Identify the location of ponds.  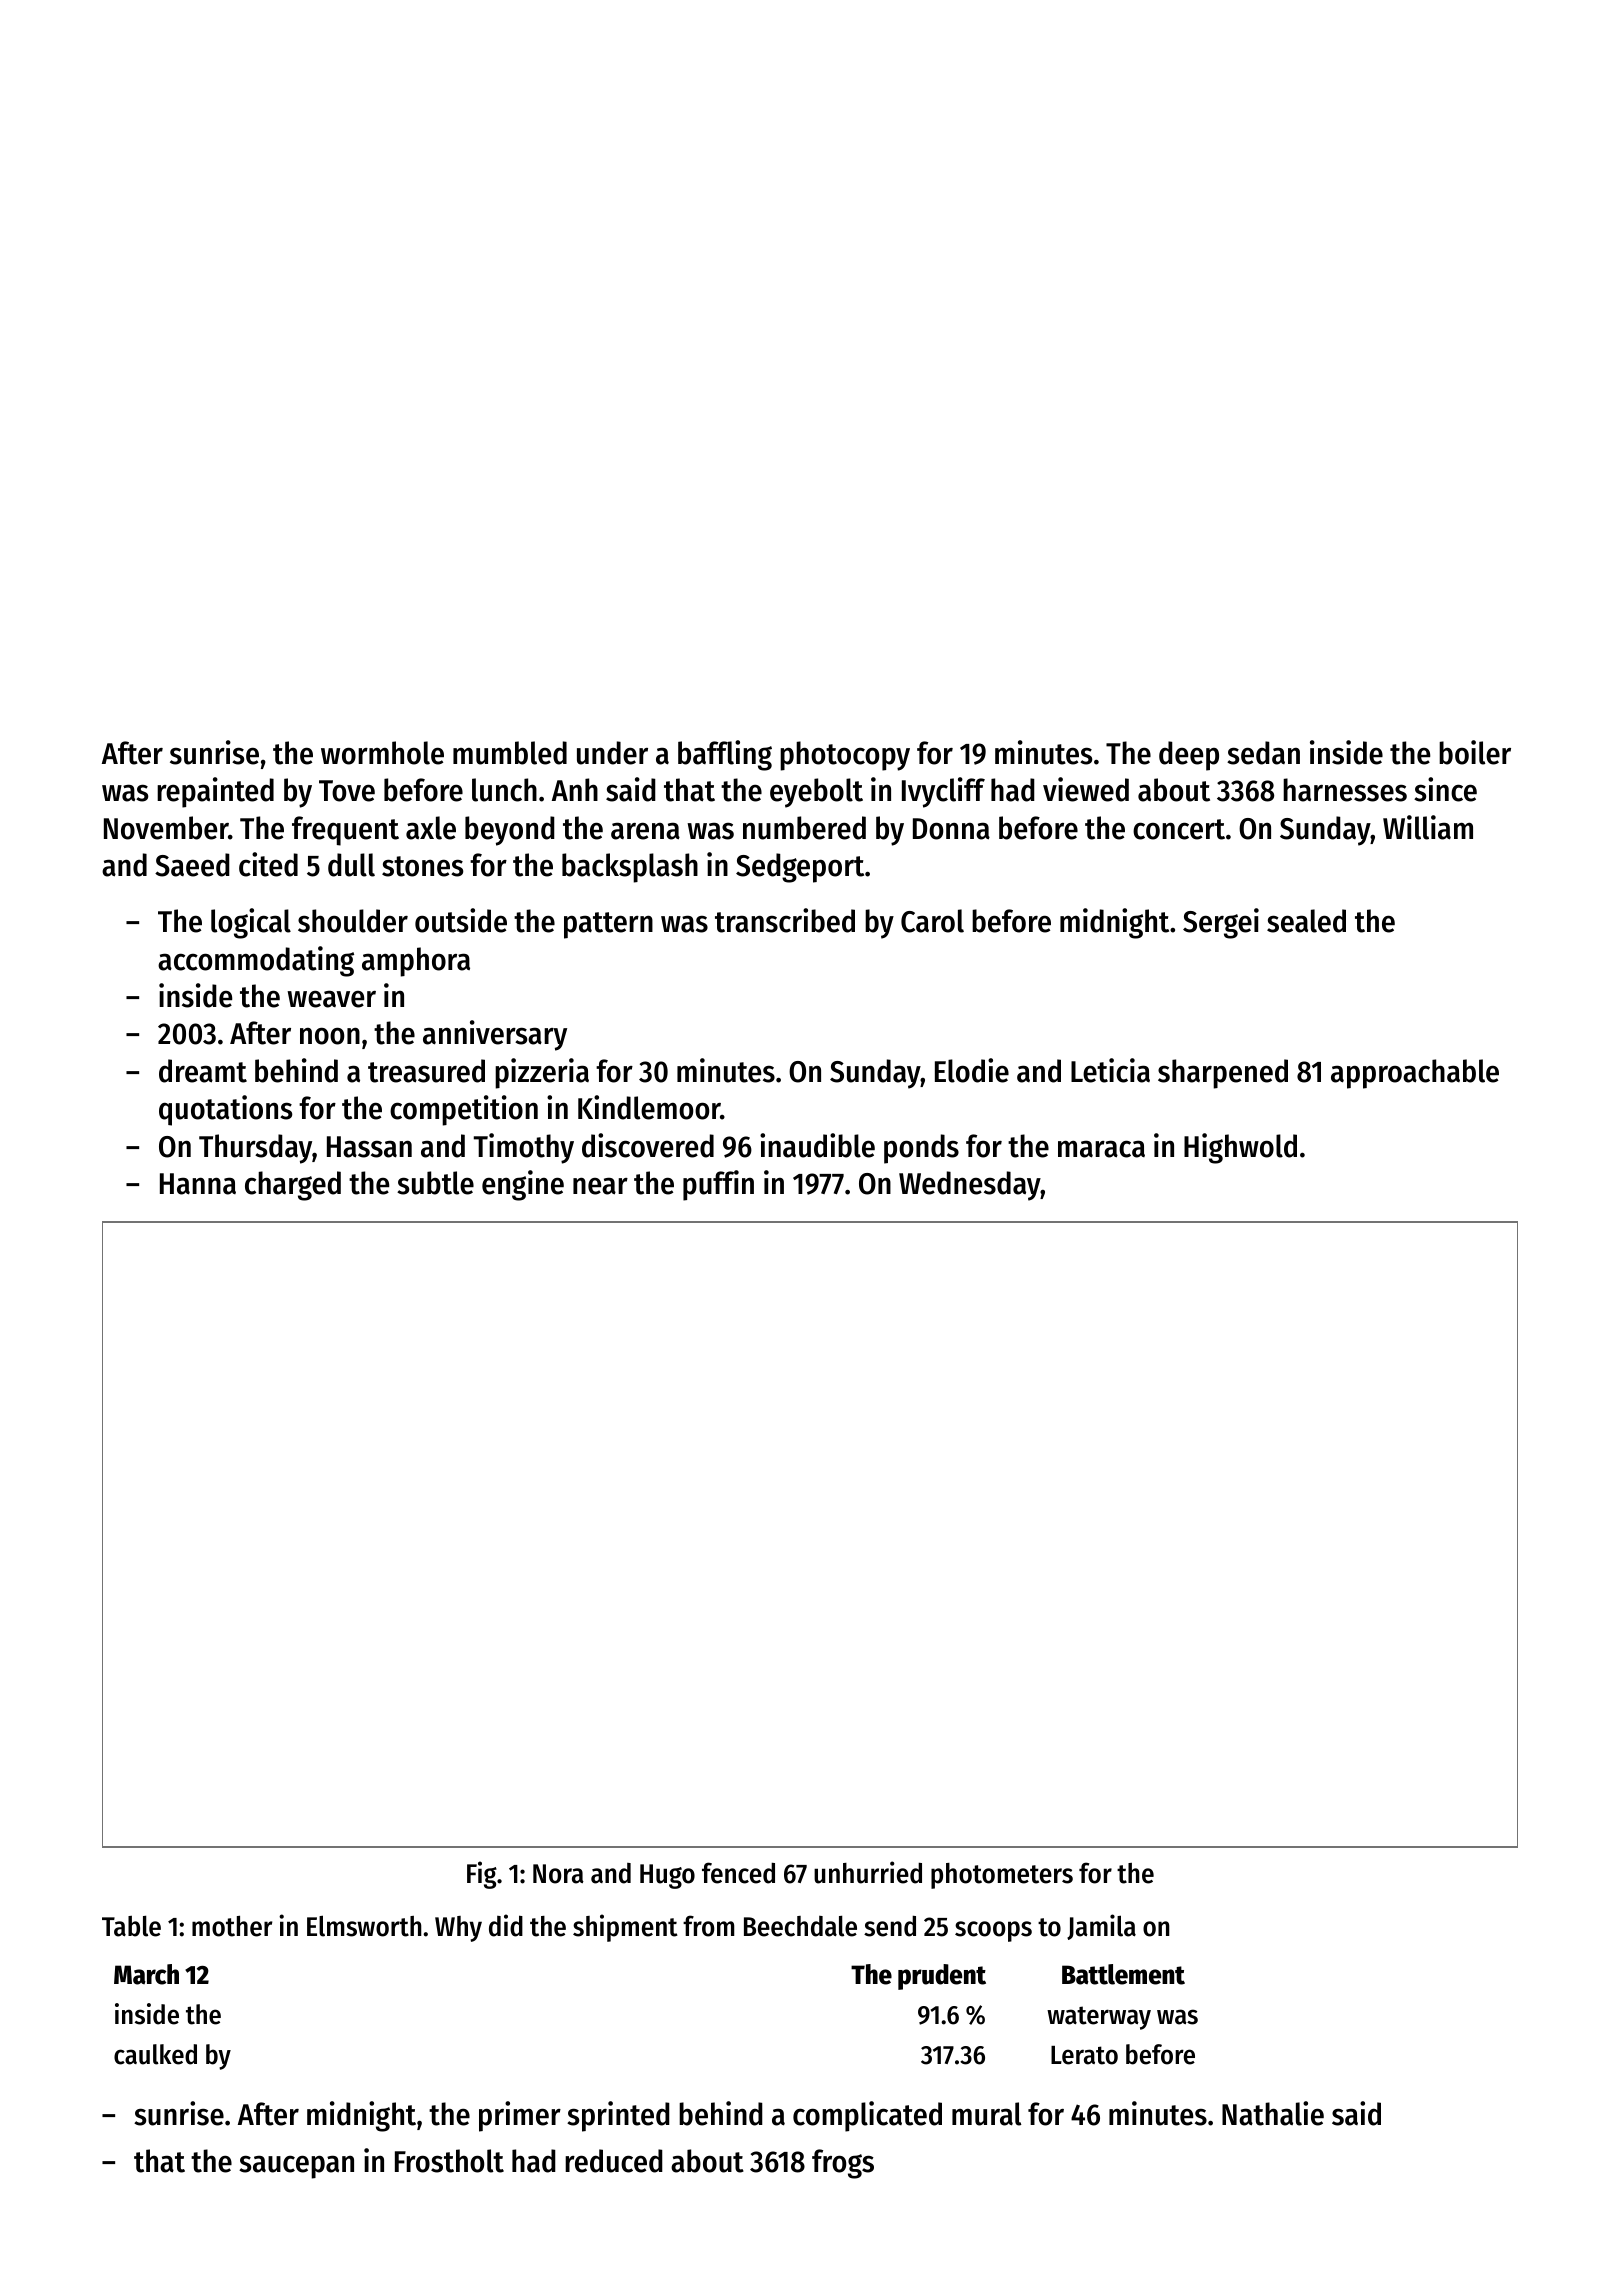
(921, 1149).
